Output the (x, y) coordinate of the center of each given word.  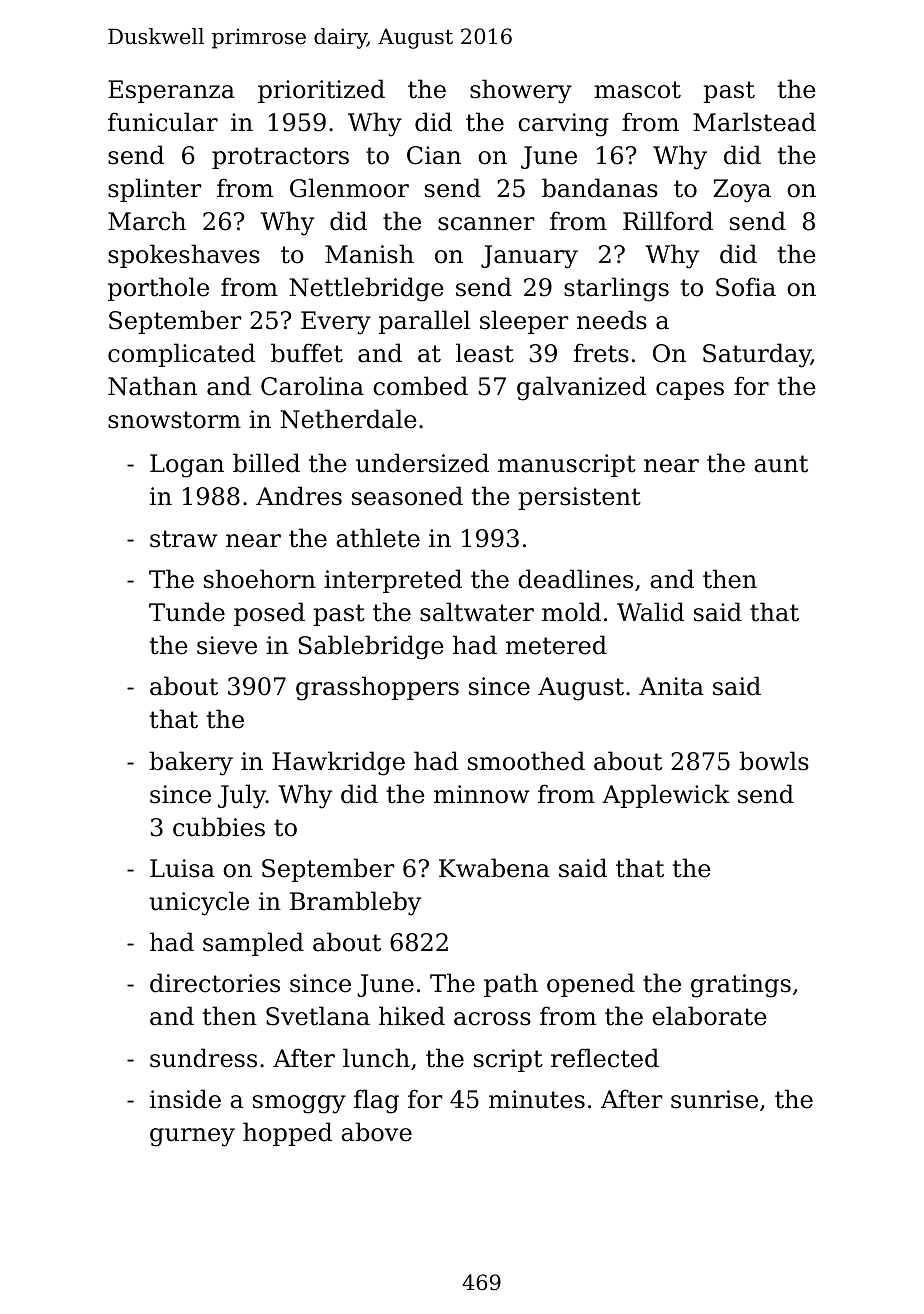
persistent (579, 498)
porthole (158, 289)
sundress (203, 1058)
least (485, 353)
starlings (616, 289)
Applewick (666, 796)
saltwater (477, 612)
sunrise (714, 1099)
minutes (537, 1099)
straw (183, 539)
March (147, 221)
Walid (650, 612)
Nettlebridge (366, 289)
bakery (191, 763)
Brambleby (355, 903)
